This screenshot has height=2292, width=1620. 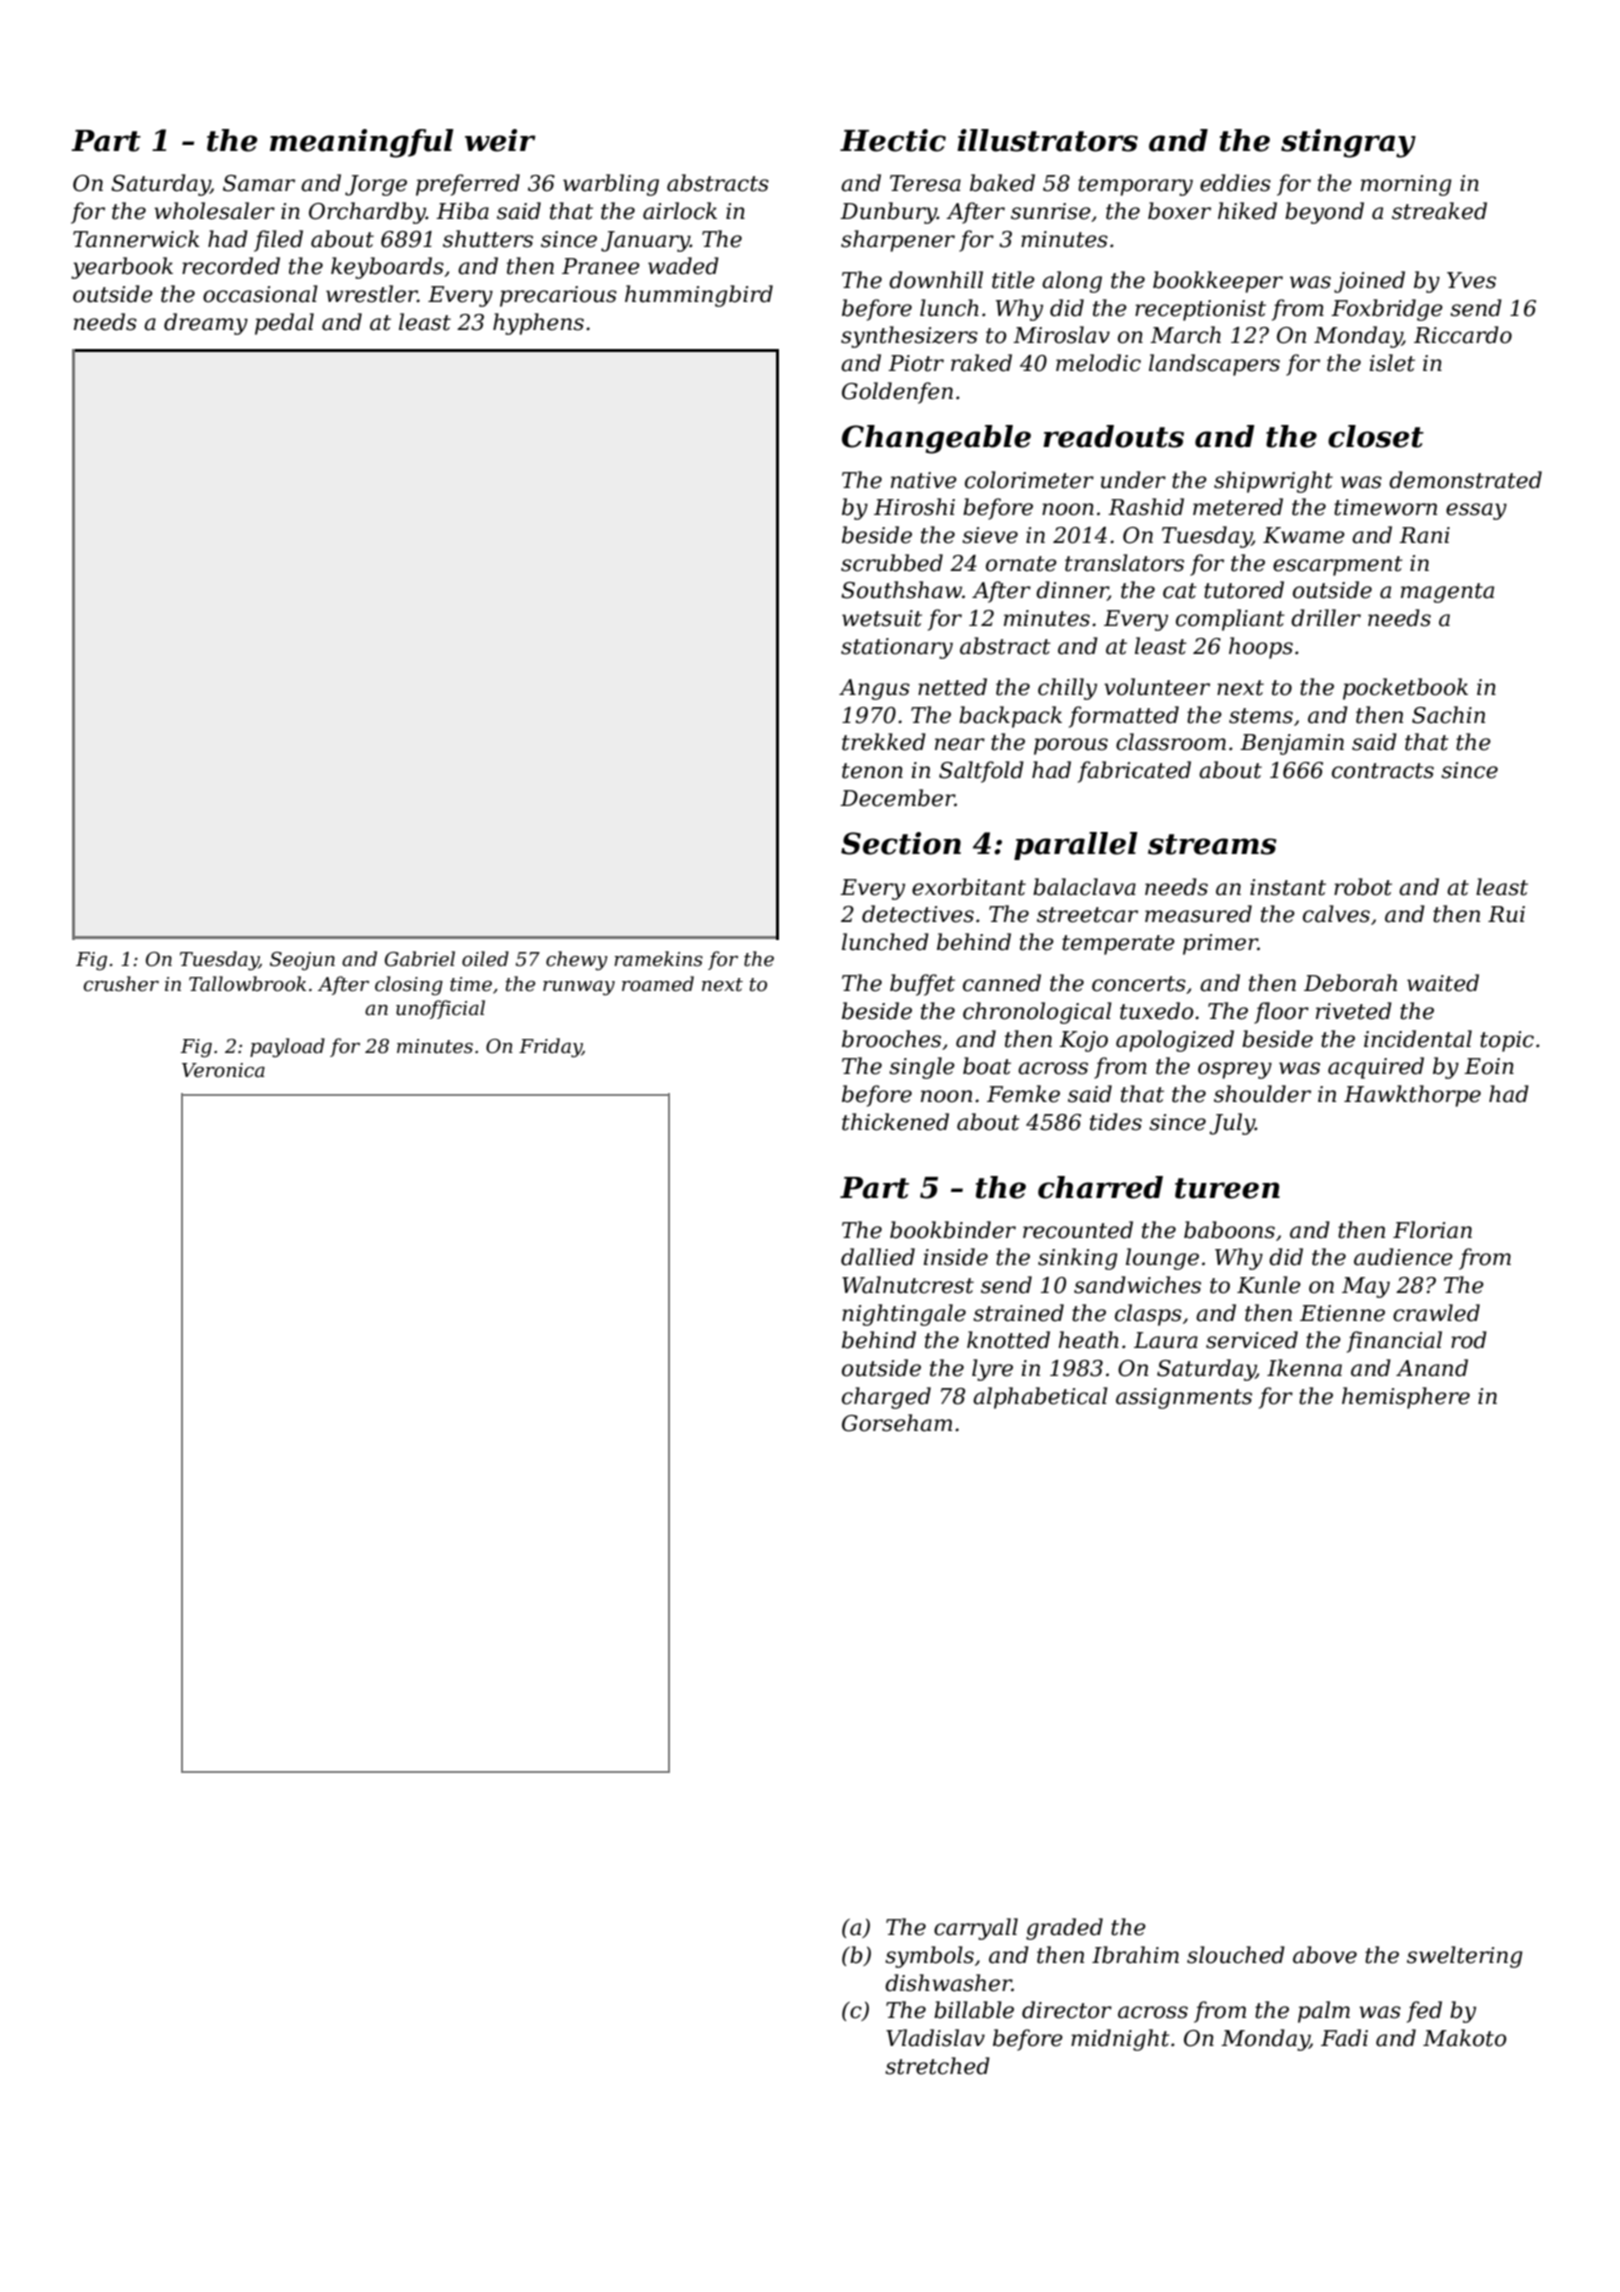 I want to click on Samar, so click(x=259, y=183).
